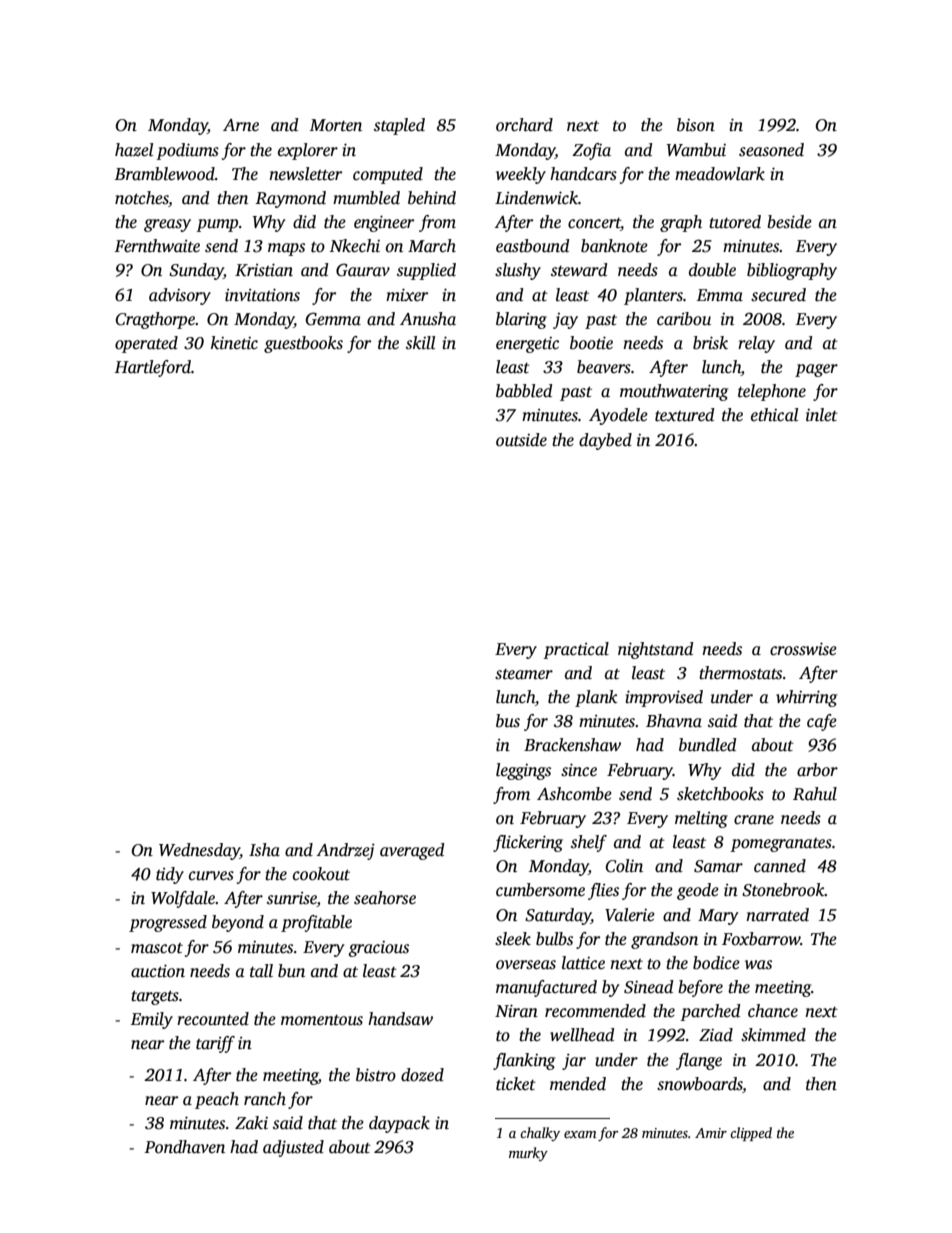 Image resolution: width=952 pixels, height=1233 pixels. Describe the element at coordinates (685, 415) in the screenshot. I see `textured` at that location.
